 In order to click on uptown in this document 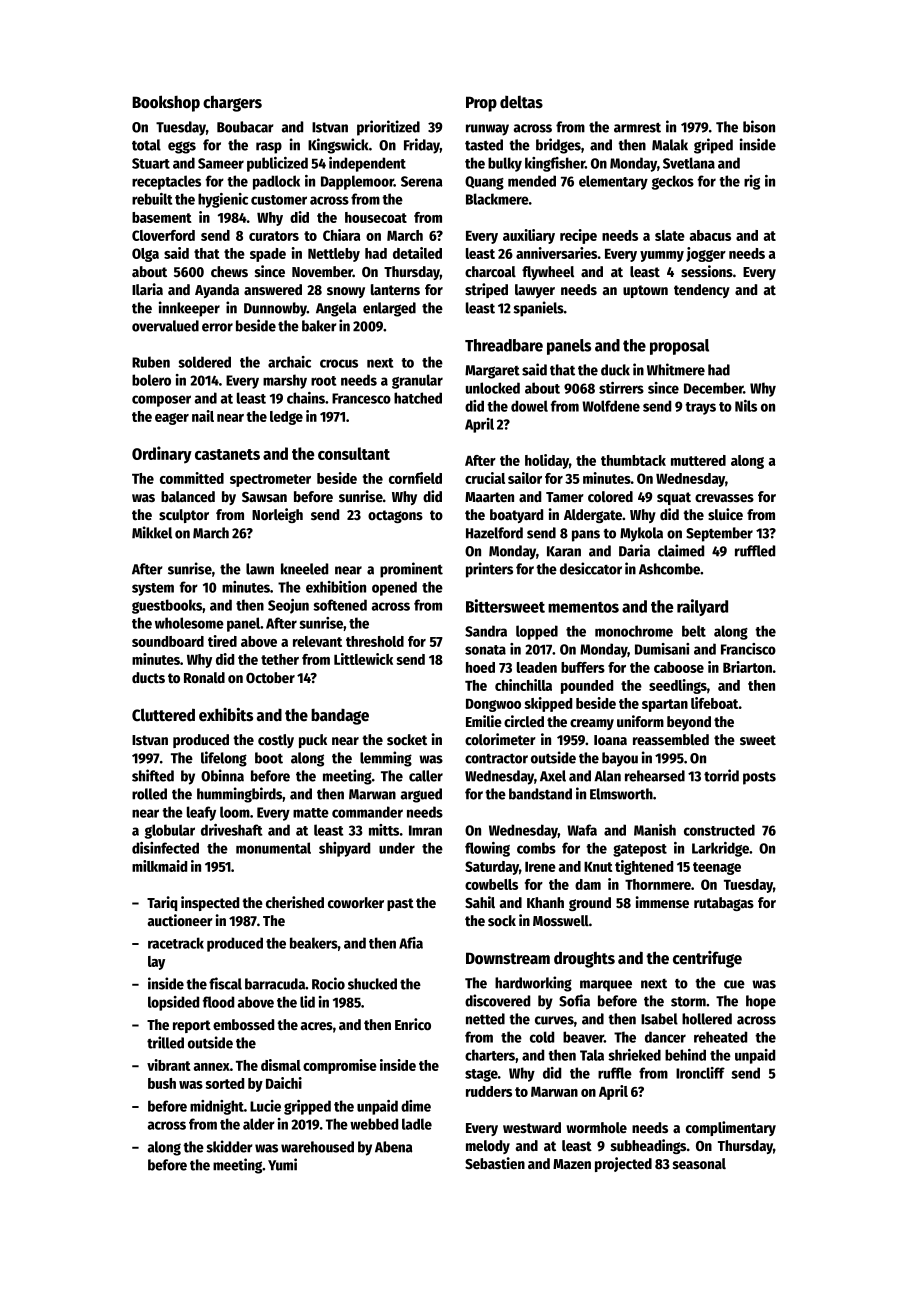, I will do `click(645, 291)`.
